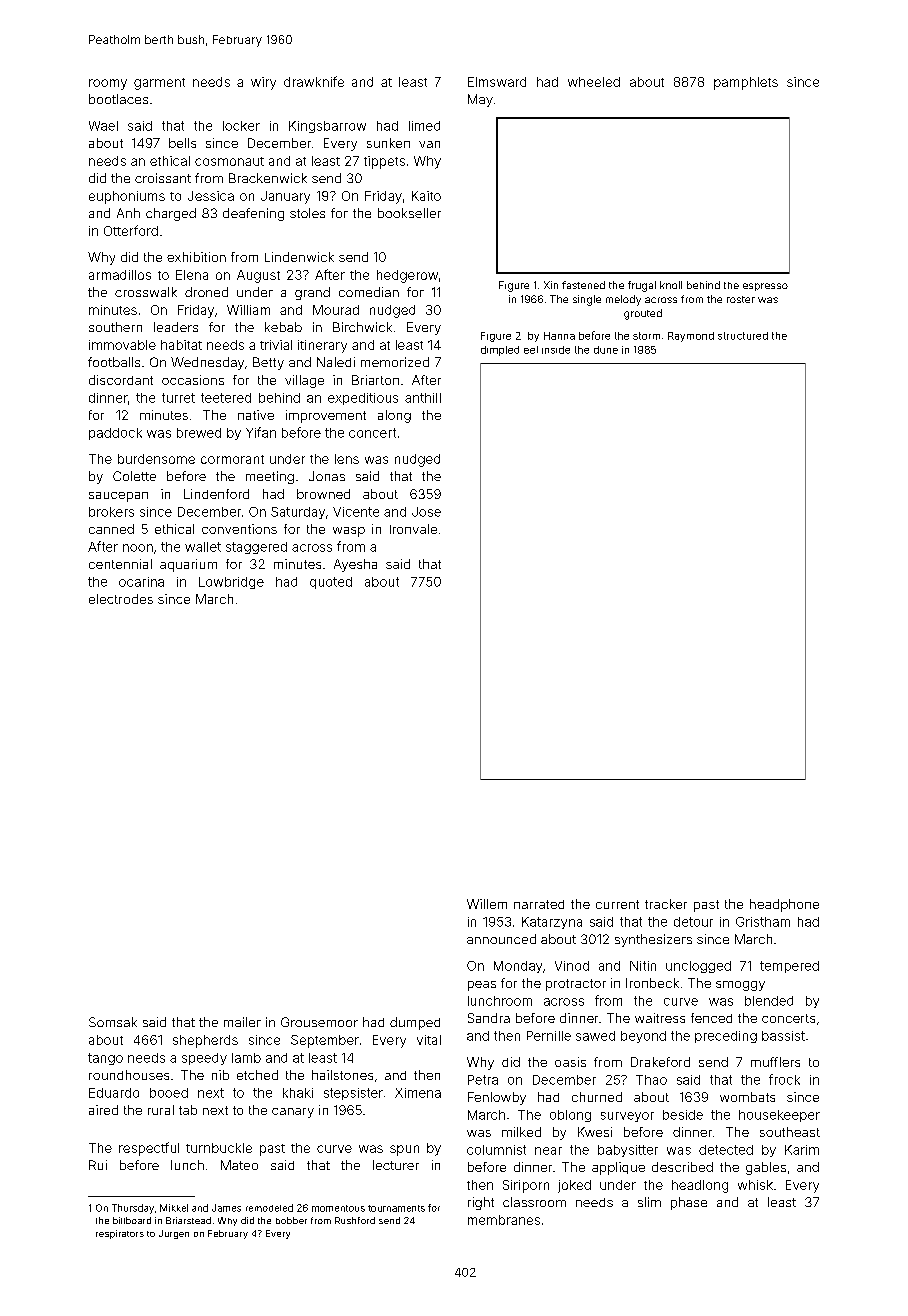 This document has width=908, height=1316. Describe the element at coordinates (226, 1208) in the document. I see `James` at that location.
